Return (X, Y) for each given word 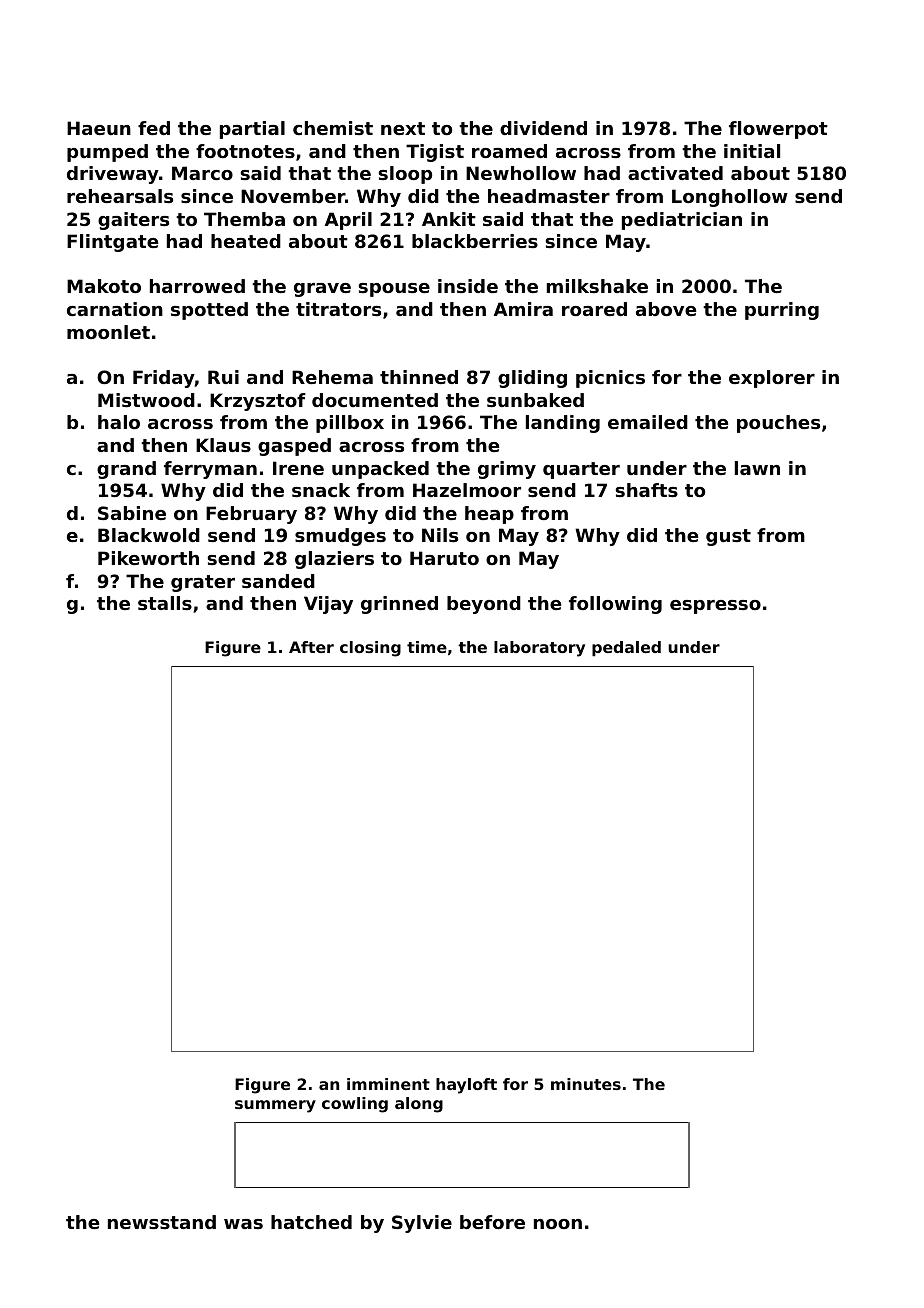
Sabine (132, 513)
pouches (778, 424)
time (427, 647)
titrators (338, 309)
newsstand (162, 1222)
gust (728, 537)
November (293, 196)
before (492, 1222)
